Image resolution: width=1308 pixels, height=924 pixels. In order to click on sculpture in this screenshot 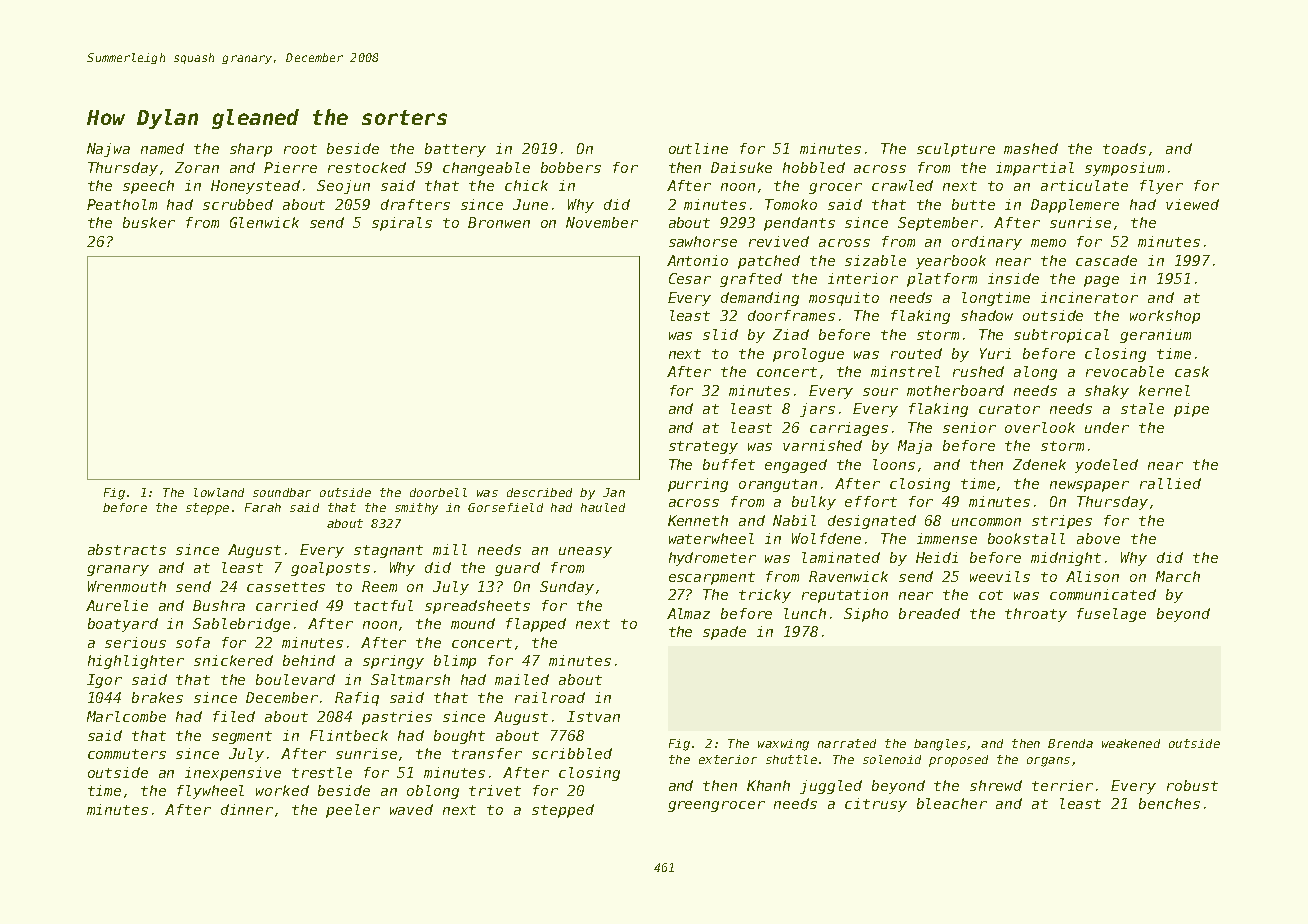, I will do `click(956, 150)`.
